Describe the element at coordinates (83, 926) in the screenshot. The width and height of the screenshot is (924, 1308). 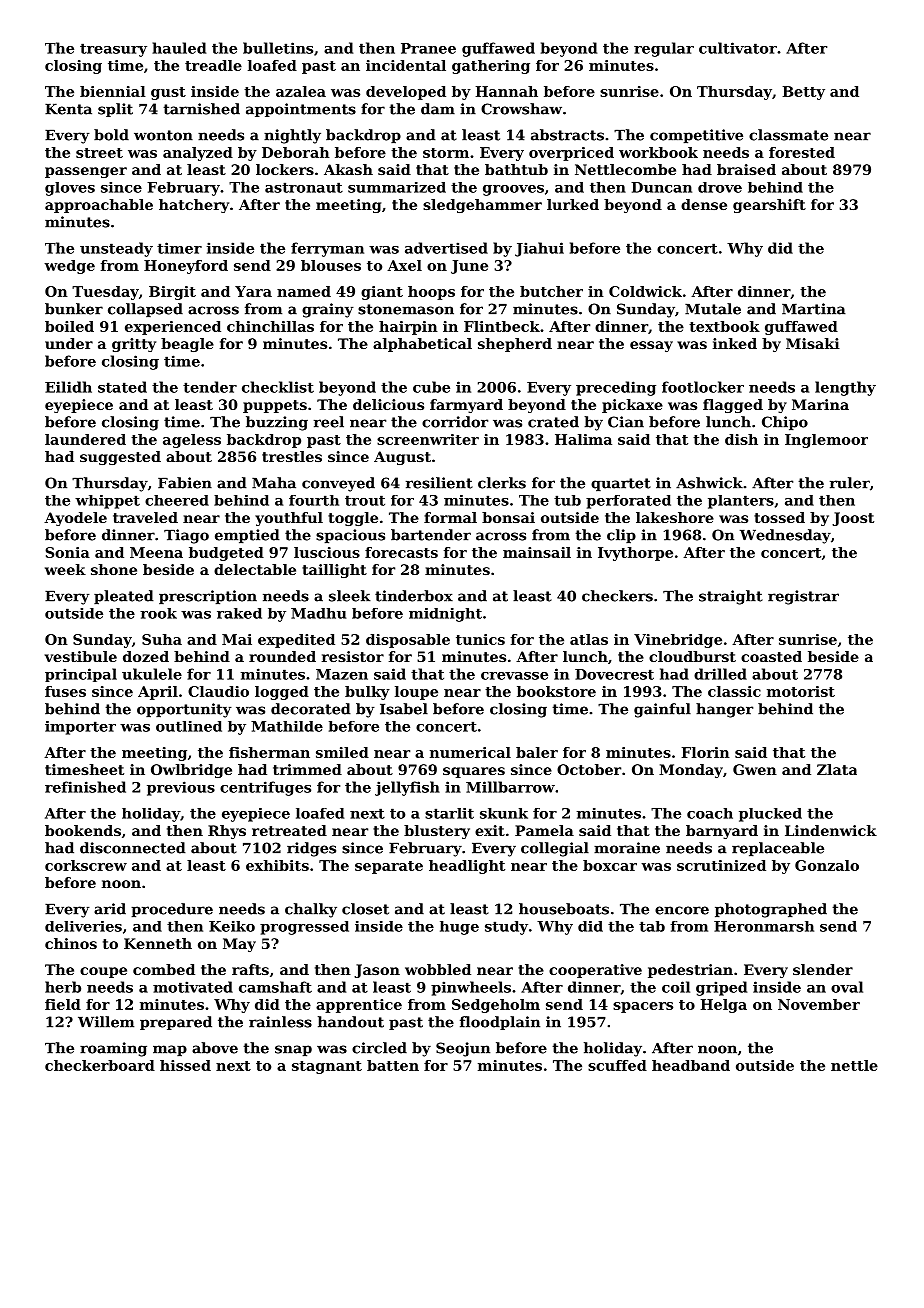
I see `deliveries` at that location.
